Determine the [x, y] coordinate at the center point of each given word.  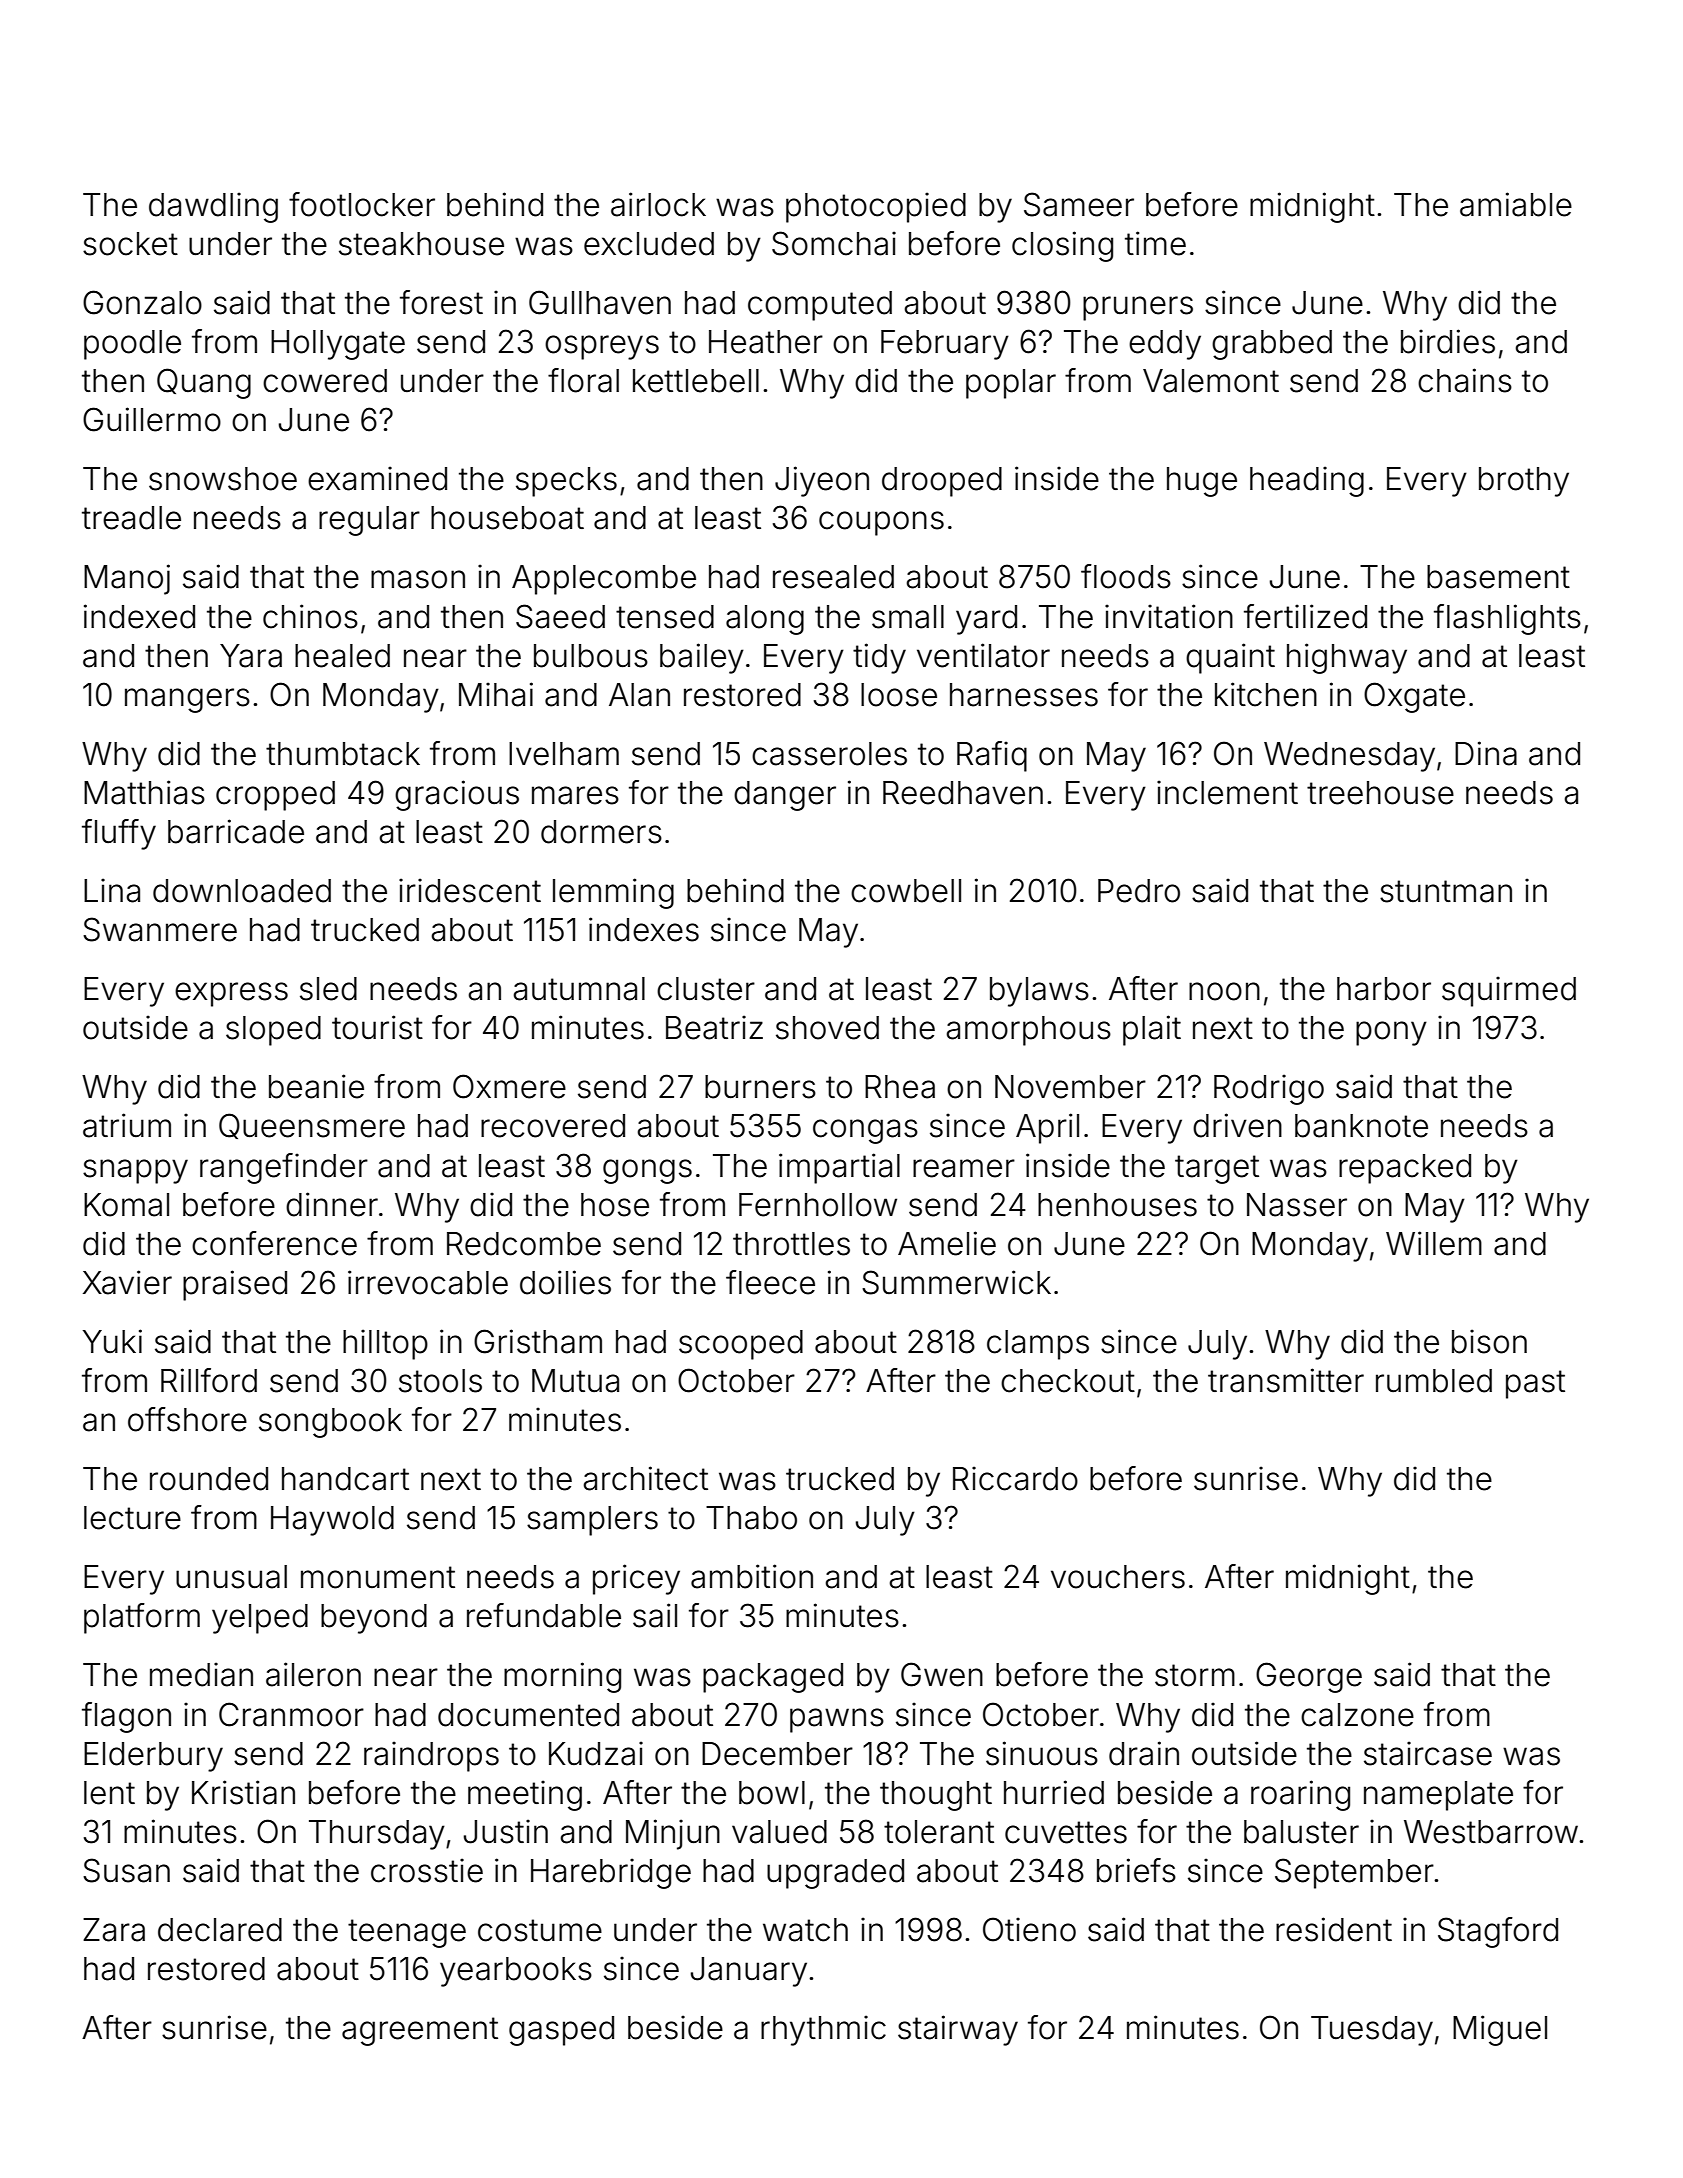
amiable [1516, 204]
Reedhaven [963, 793]
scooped [741, 1345]
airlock [658, 204]
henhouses [1117, 1205]
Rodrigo [1269, 1089]
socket [130, 244]
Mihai [496, 694]
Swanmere [160, 929]
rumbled [1434, 1381]
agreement [420, 2031]
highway [1347, 658]
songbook [330, 1423]
